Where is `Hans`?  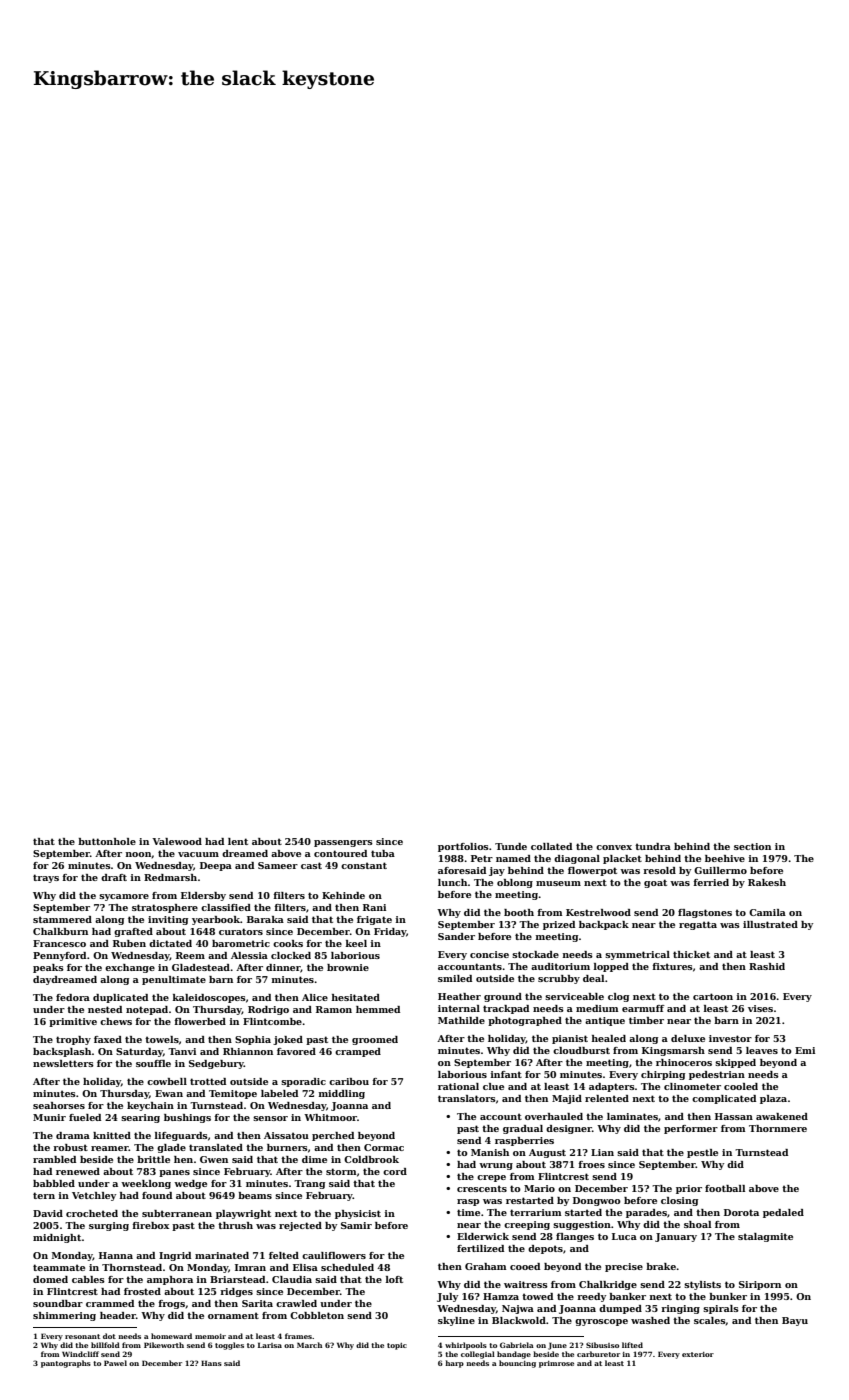 Hans is located at coordinates (211, 1363).
